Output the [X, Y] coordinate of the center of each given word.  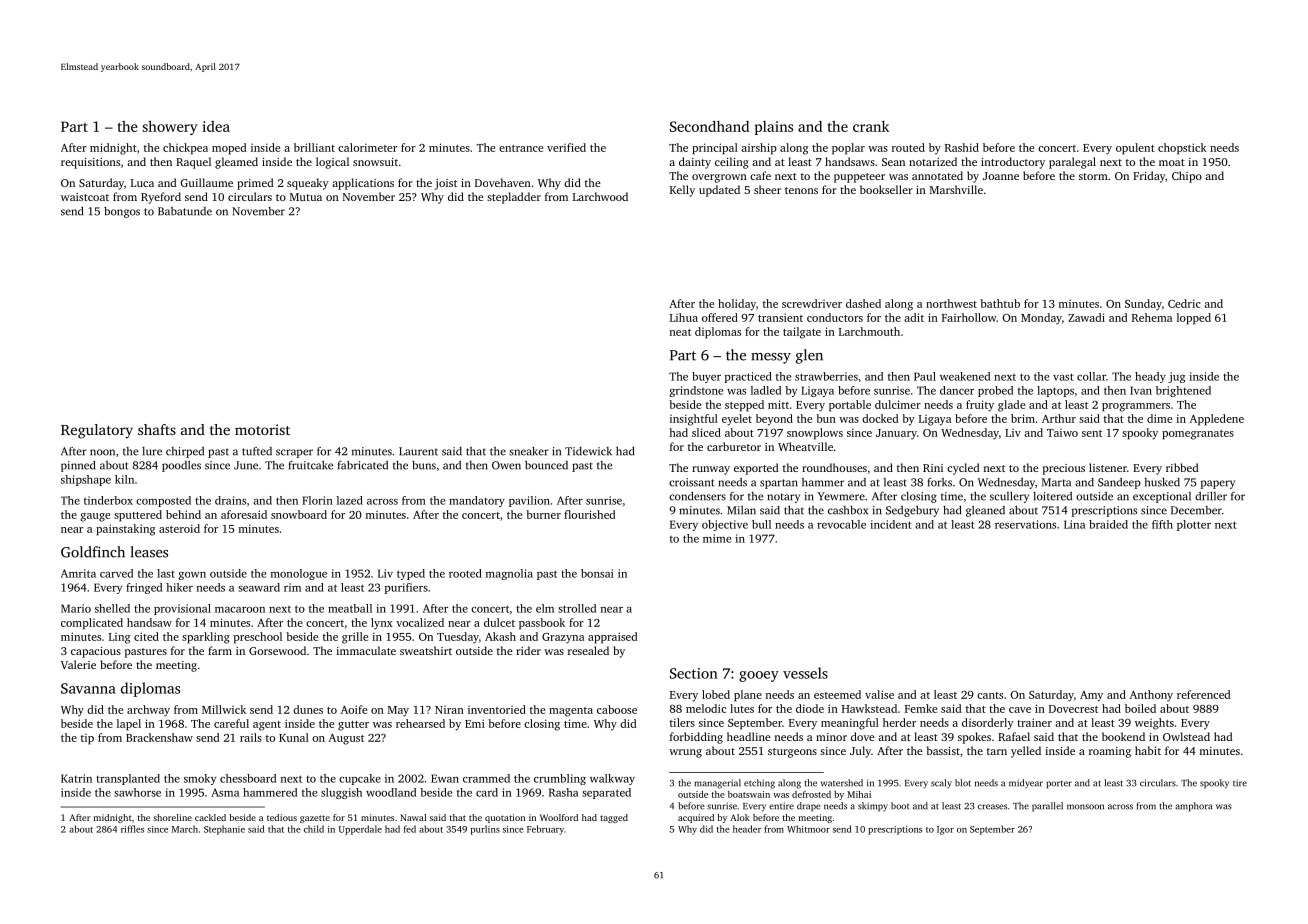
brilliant [314, 147]
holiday [737, 305]
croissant [691, 482]
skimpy [873, 807]
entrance [521, 148]
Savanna [88, 688]
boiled [1140, 708]
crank [871, 126]
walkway [612, 779]
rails [251, 737]
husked [1162, 482]
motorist [262, 429]
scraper [294, 453]
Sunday [1143, 305]
